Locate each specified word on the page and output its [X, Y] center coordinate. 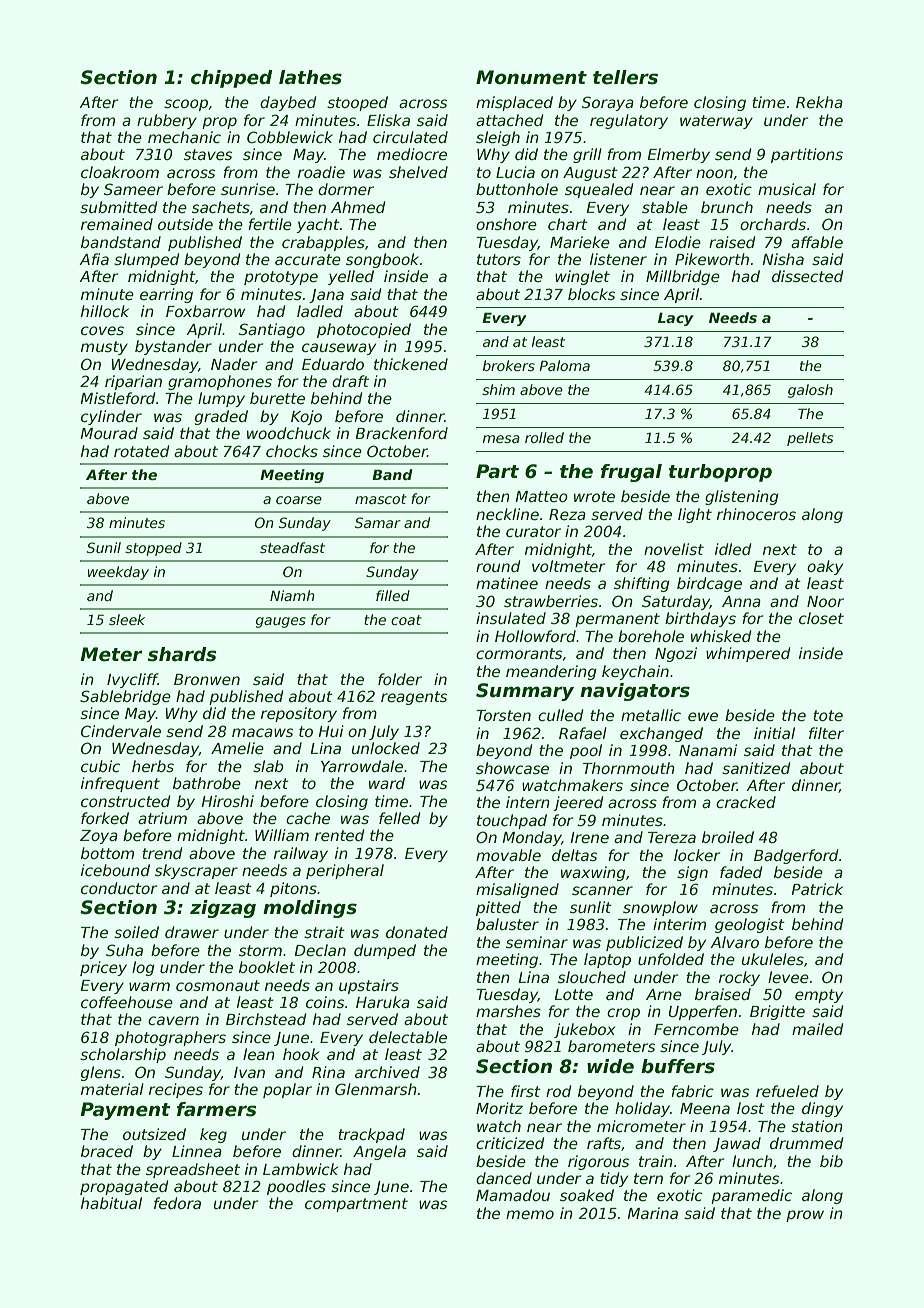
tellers [625, 77]
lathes [310, 77]
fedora [177, 1203]
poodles [296, 1187]
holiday [642, 1109]
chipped [232, 79]
